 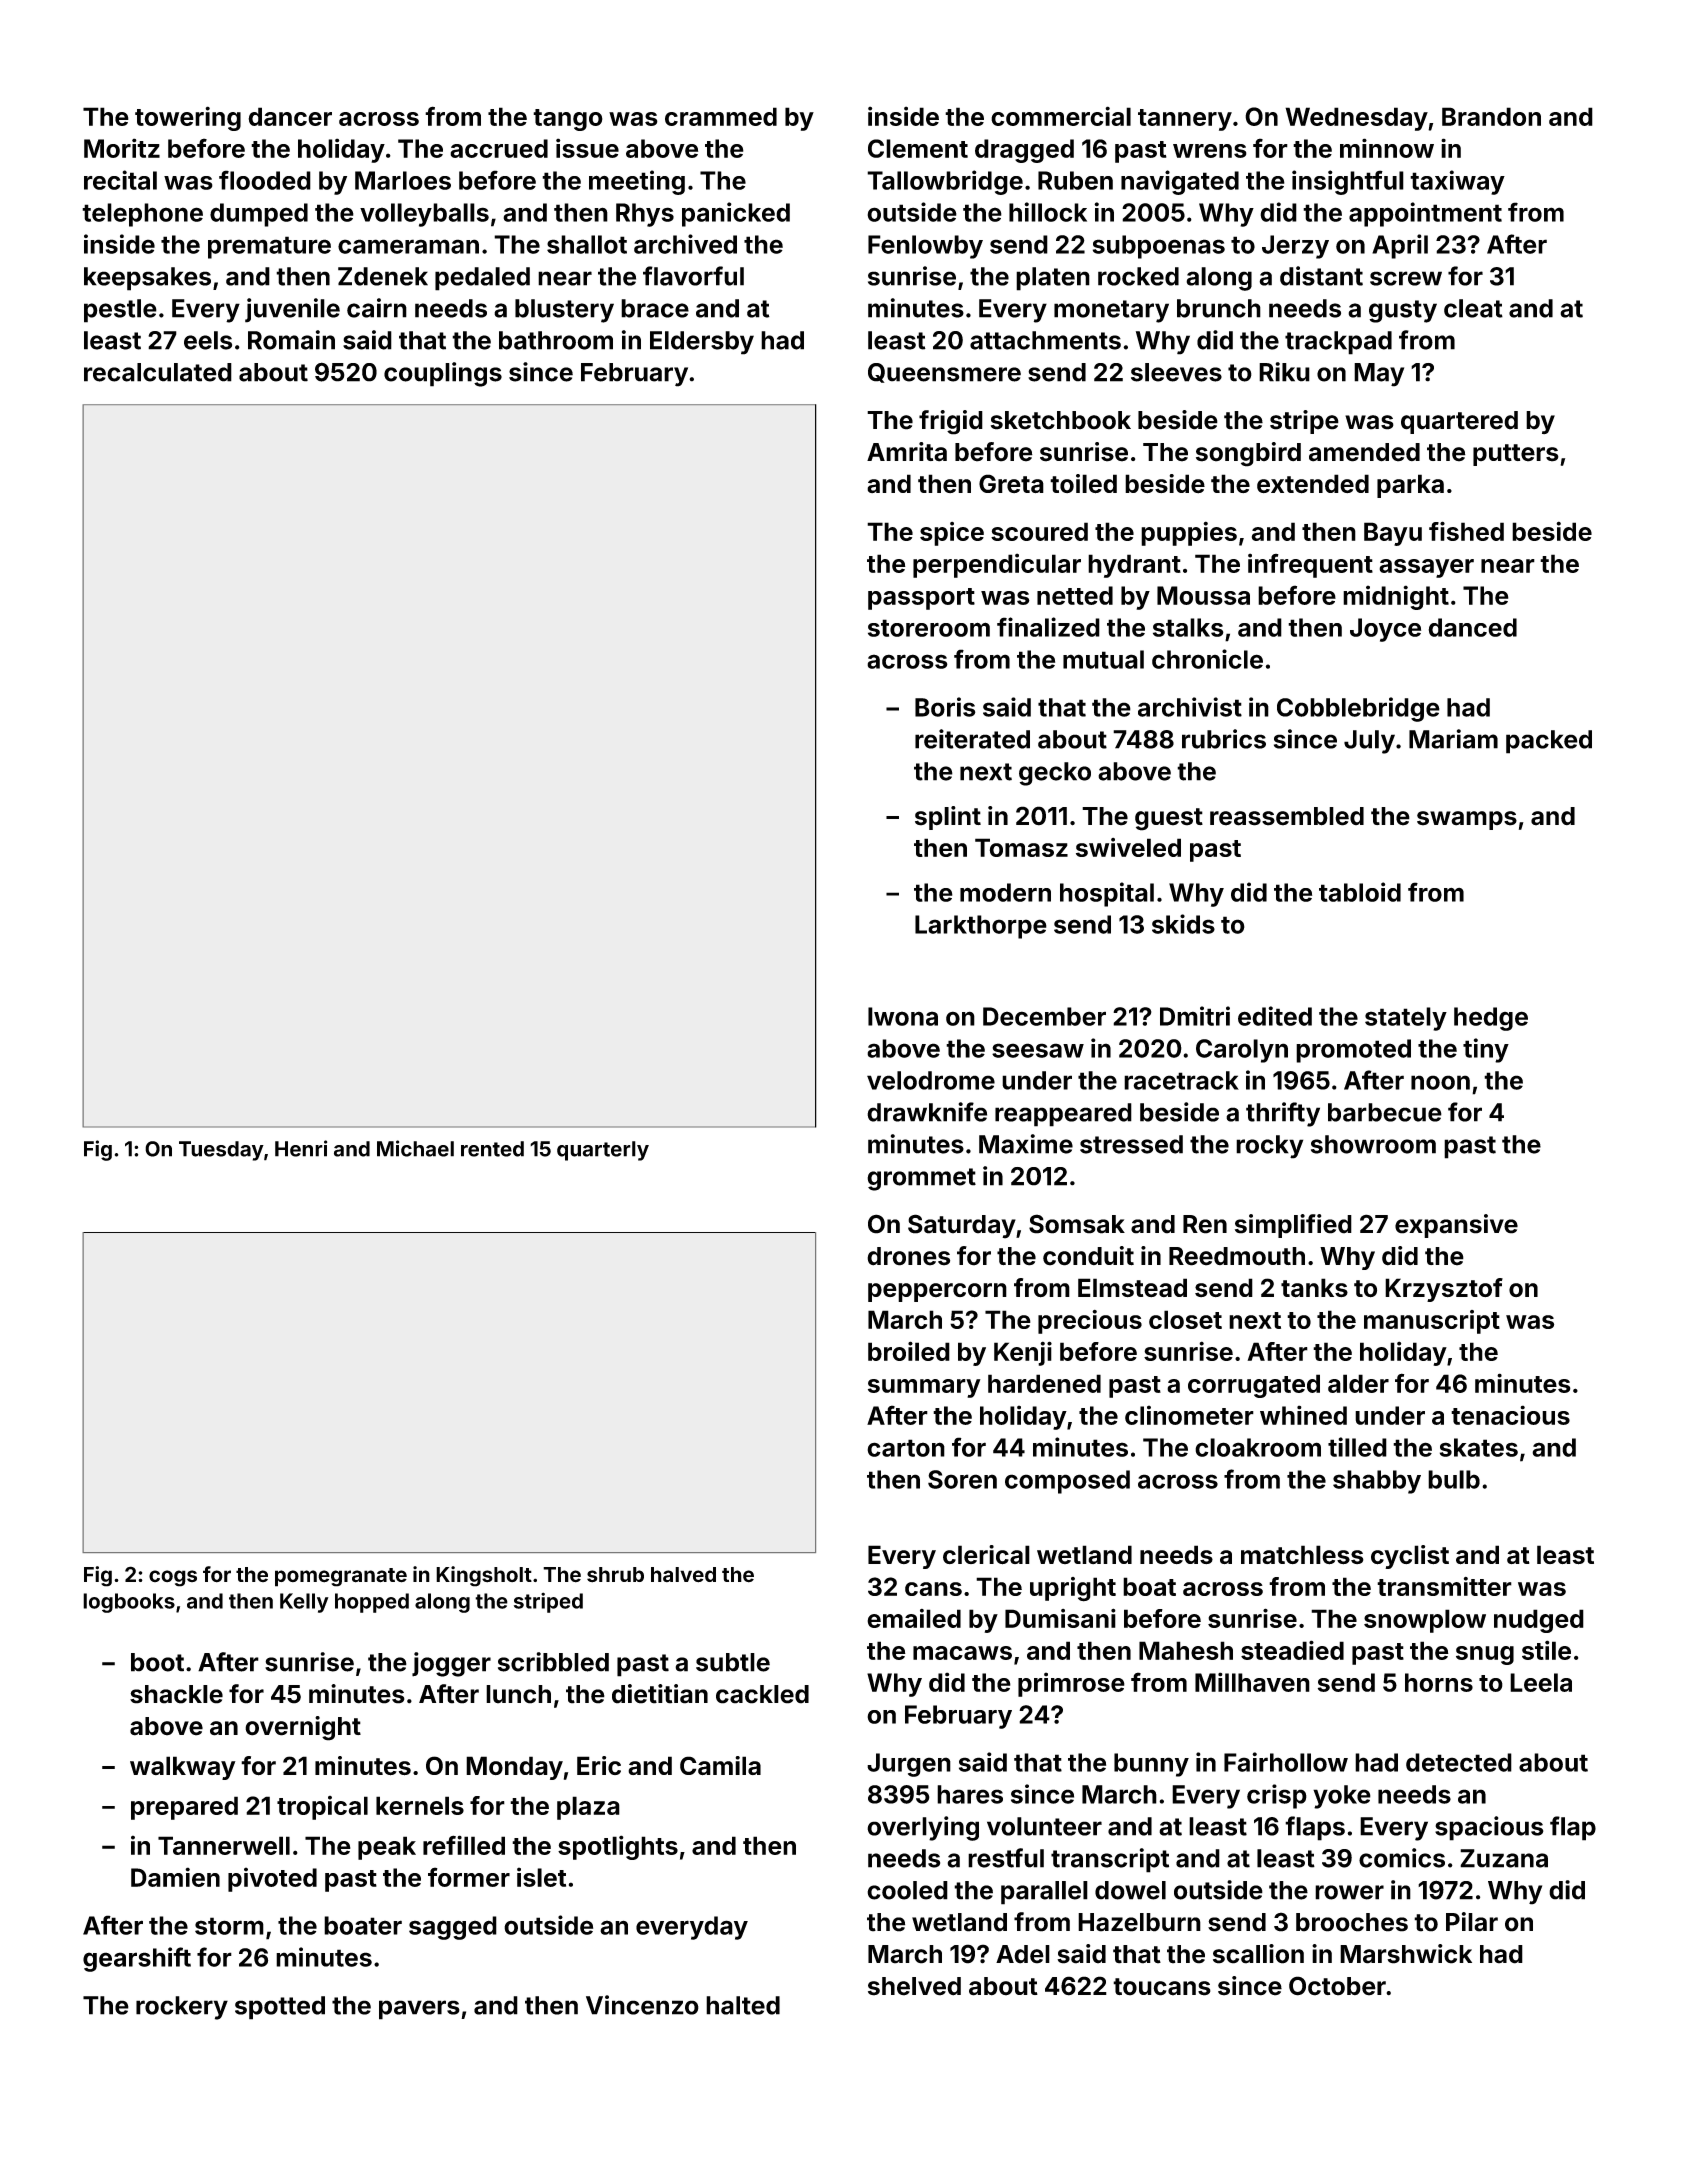 What do you see at coordinates (1456, 1226) in the screenshot?
I see `expansive` at bounding box center [1456, 1226].
